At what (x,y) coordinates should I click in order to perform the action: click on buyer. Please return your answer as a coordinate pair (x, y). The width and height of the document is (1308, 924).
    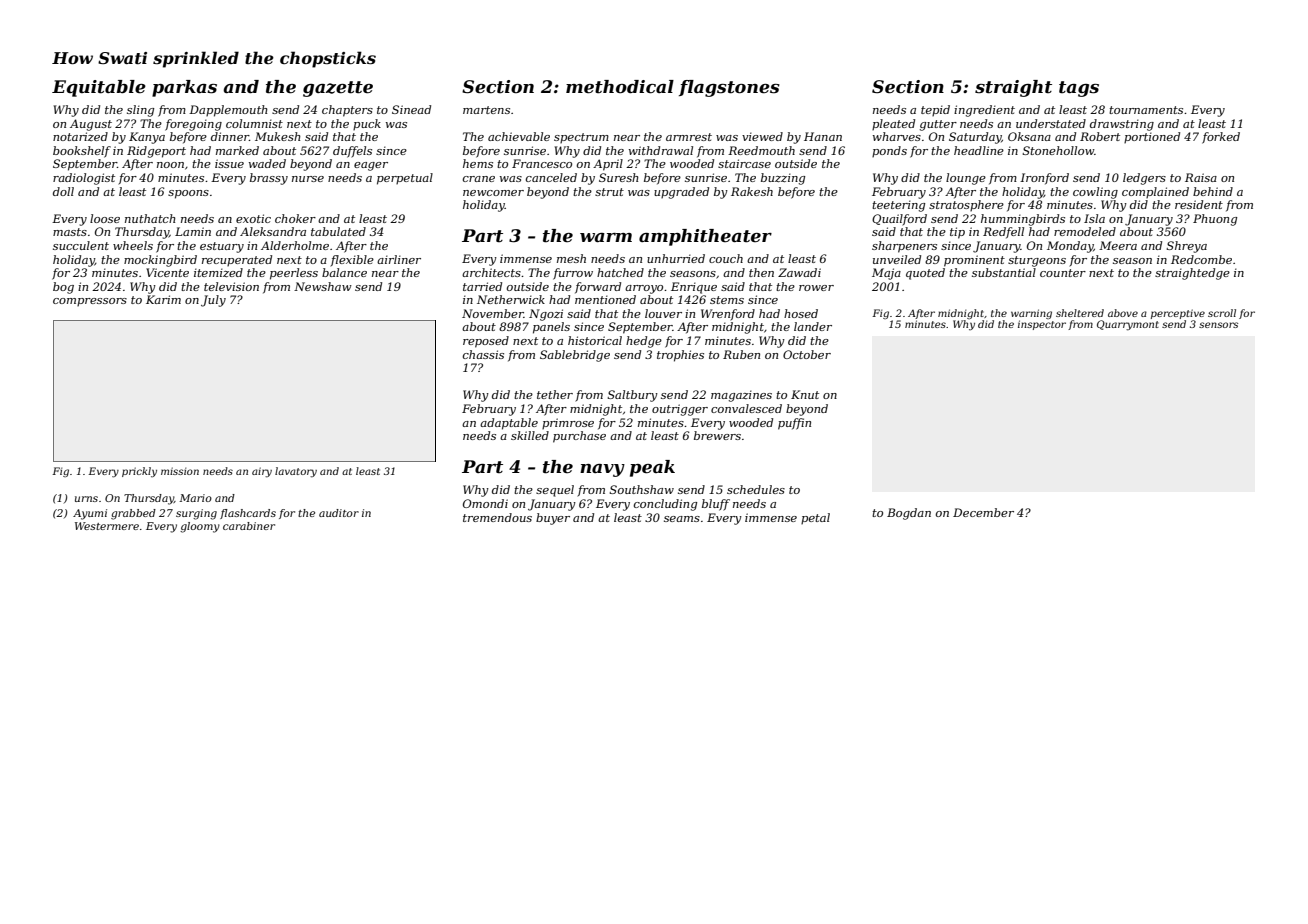
    Looking at the image, I should click on (553, 519).
